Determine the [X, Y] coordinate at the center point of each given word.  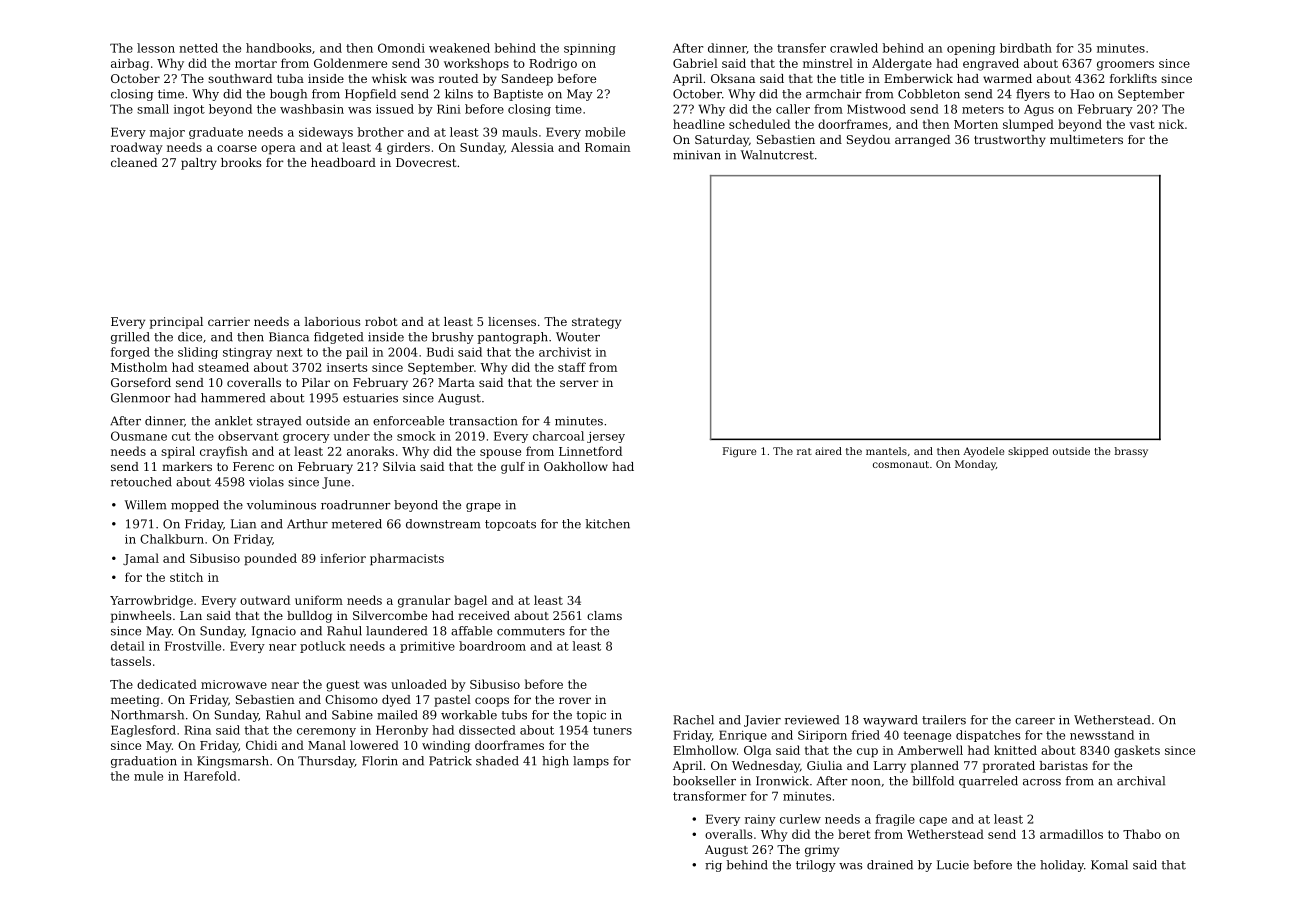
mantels [886, 451]
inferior [343, 558]
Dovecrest [426, 162]
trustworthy [1010, 141]
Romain [608, 147]
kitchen [607, 524]
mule [148, 776]
